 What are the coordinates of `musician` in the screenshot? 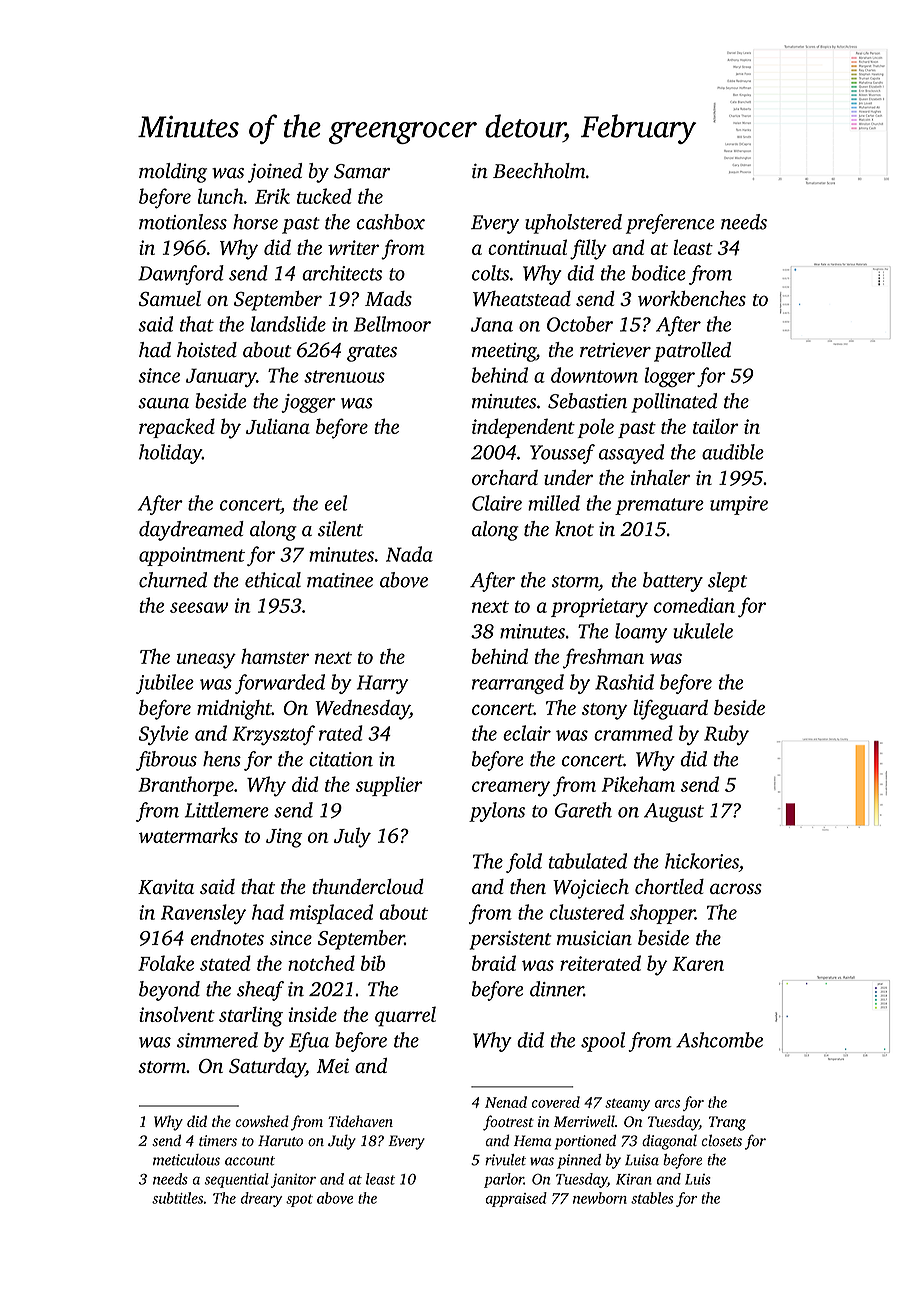 It's located at (594, 938).
